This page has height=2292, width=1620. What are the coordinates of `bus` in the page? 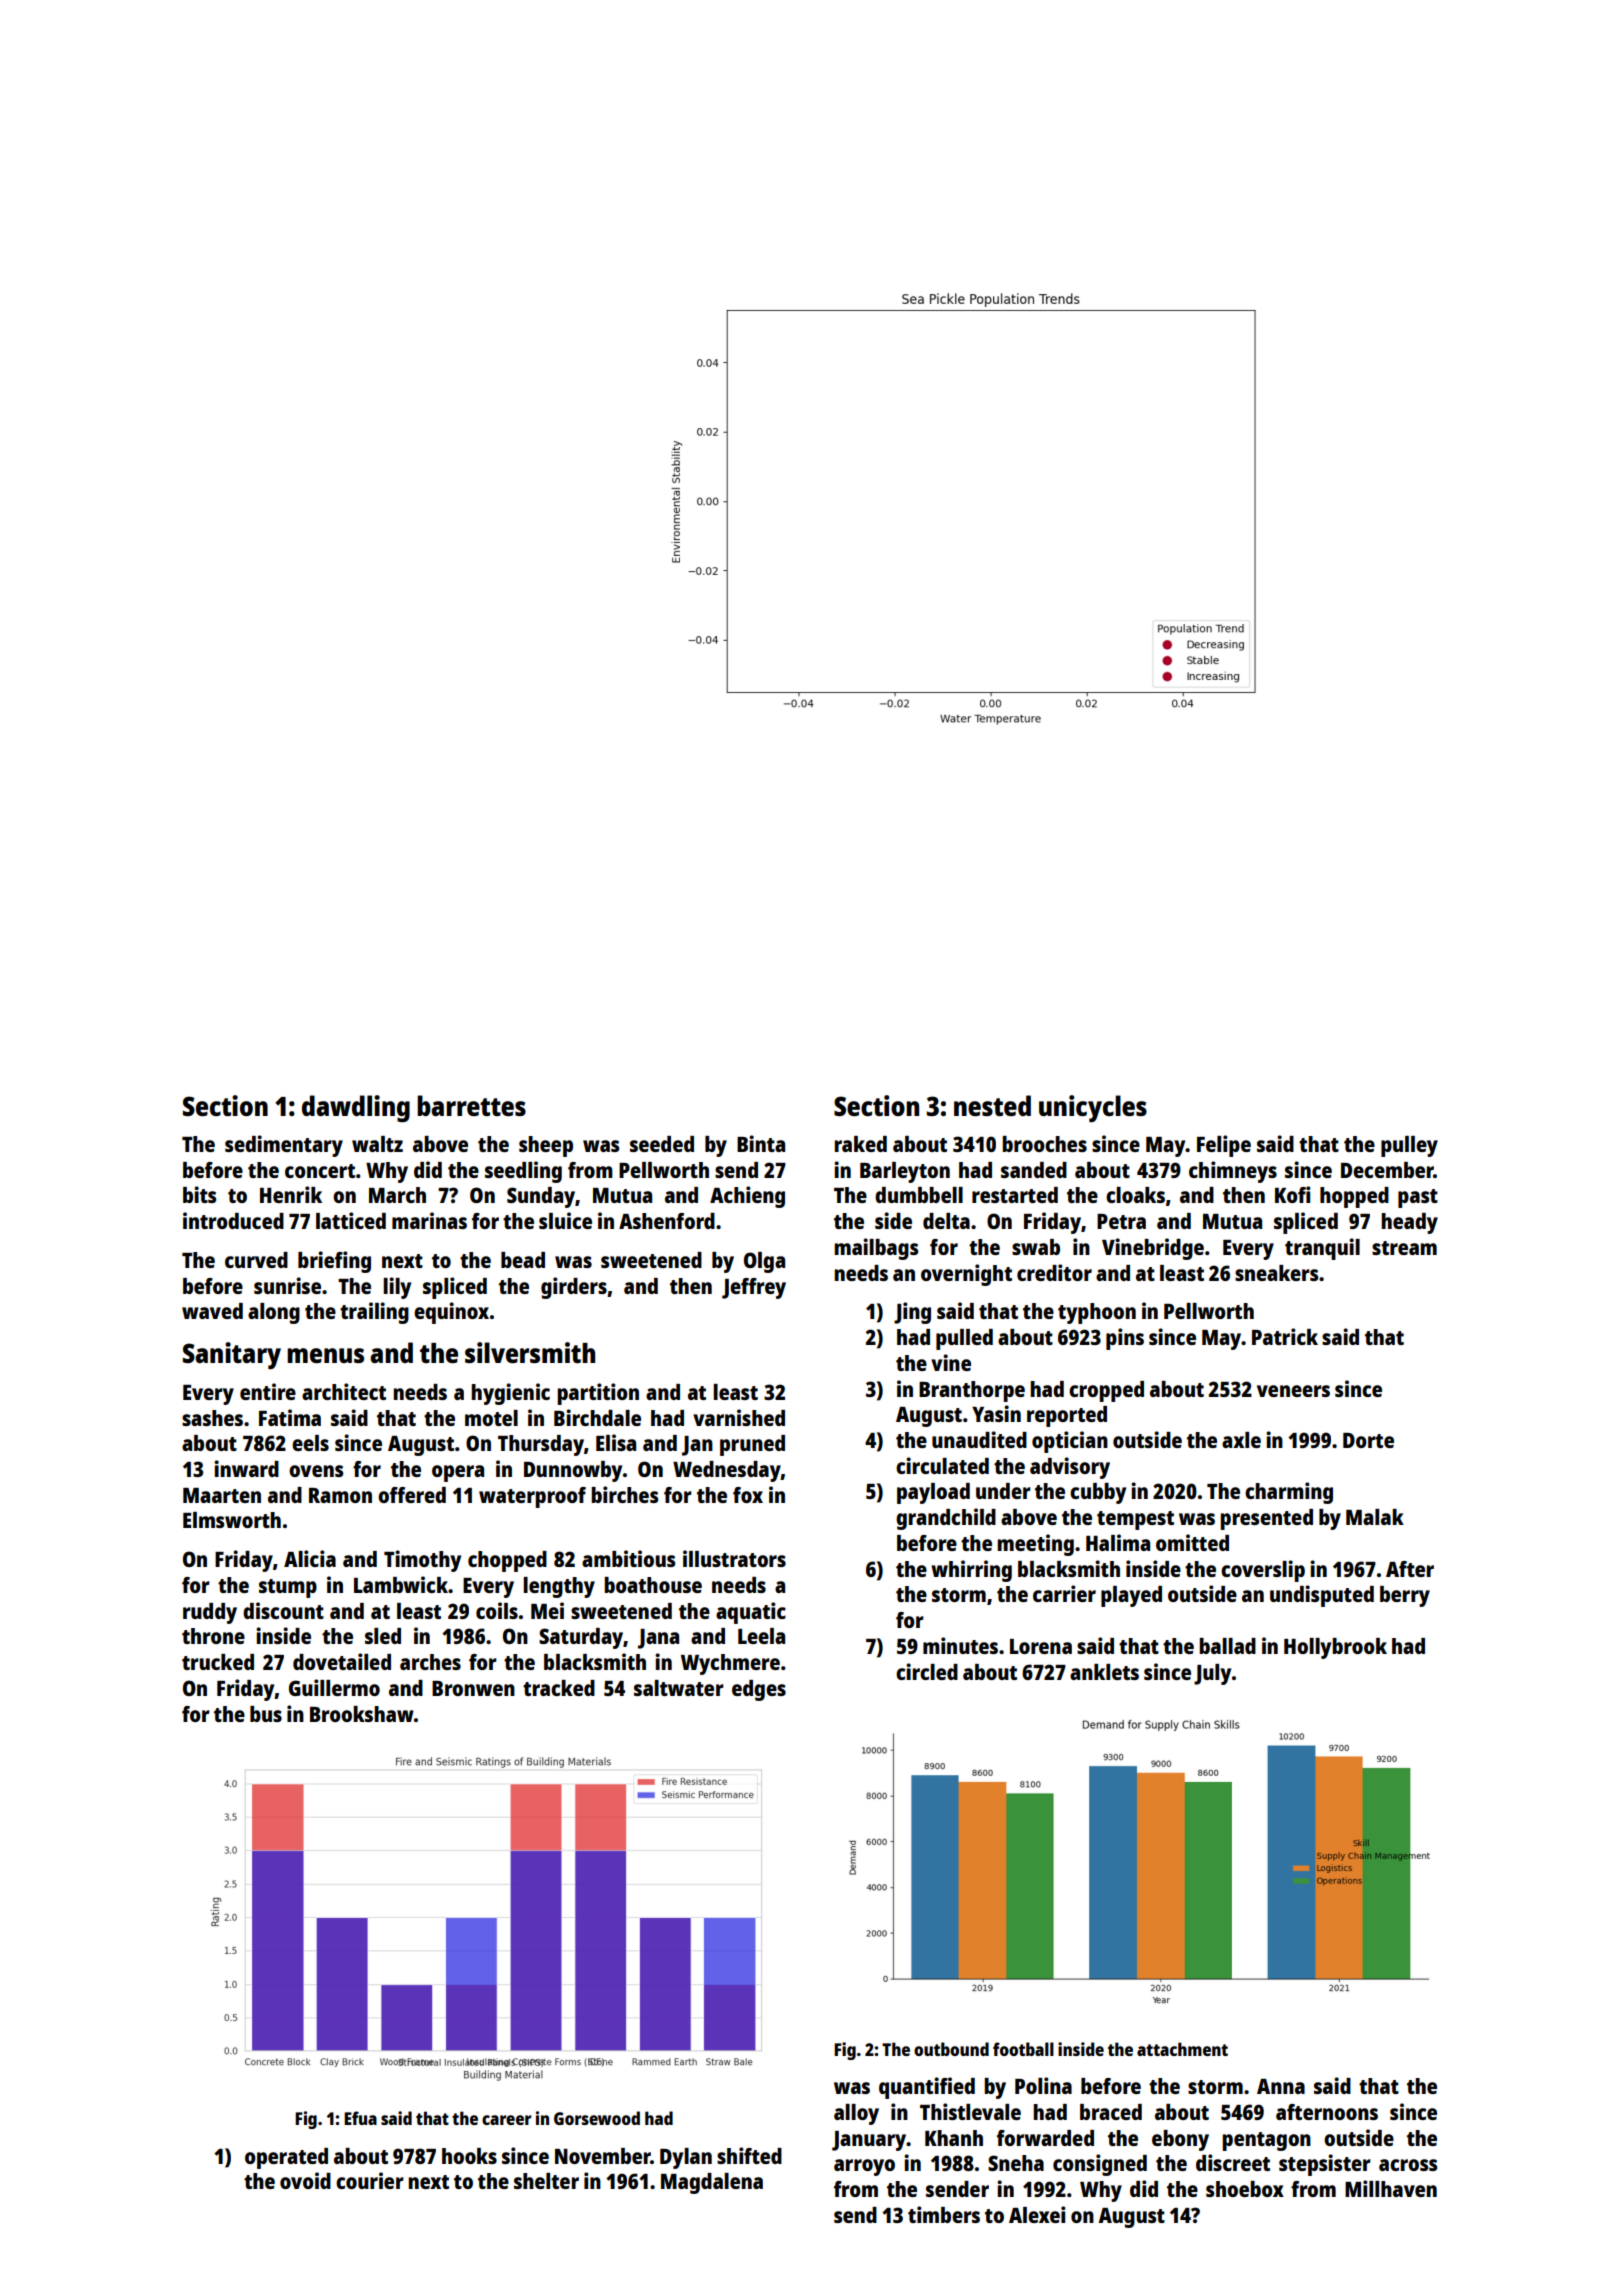 It's located at (266, 1714).
